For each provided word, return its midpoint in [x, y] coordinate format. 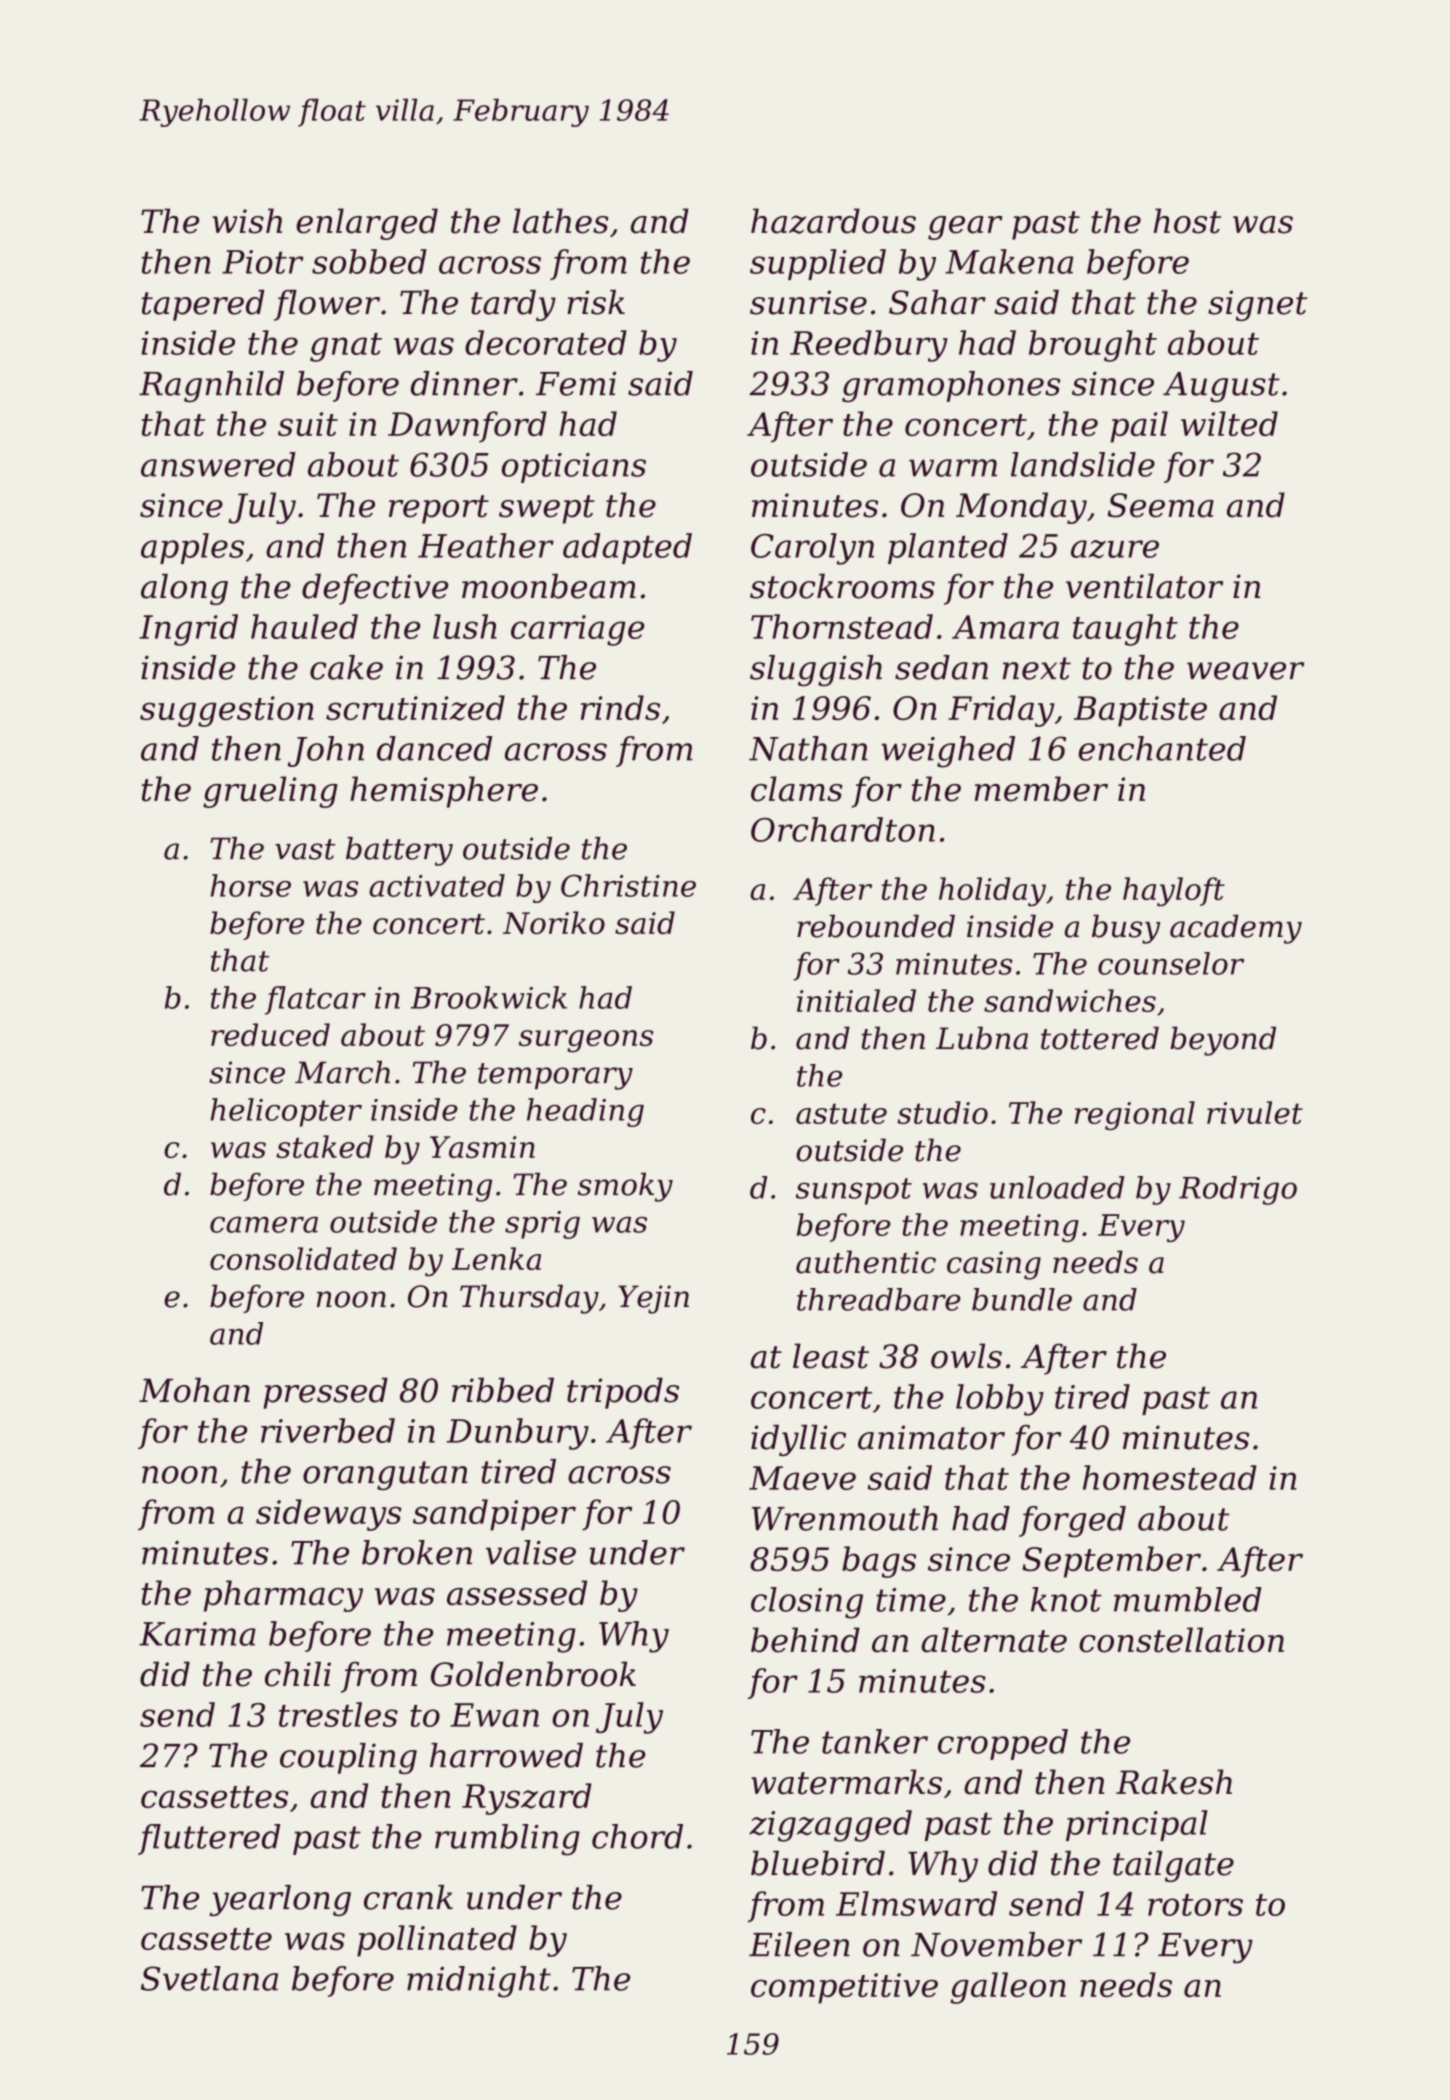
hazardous [833, 221]
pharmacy [283, 1596]
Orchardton [843, 829]
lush [465, 626]
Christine [628, 885]
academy [1236, 929]
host [1187, 221]
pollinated [437, 1941]
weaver [1245, 671]
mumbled [1188, 1599]
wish [247, 221]
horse [251, 885]
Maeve [802, 1478]
